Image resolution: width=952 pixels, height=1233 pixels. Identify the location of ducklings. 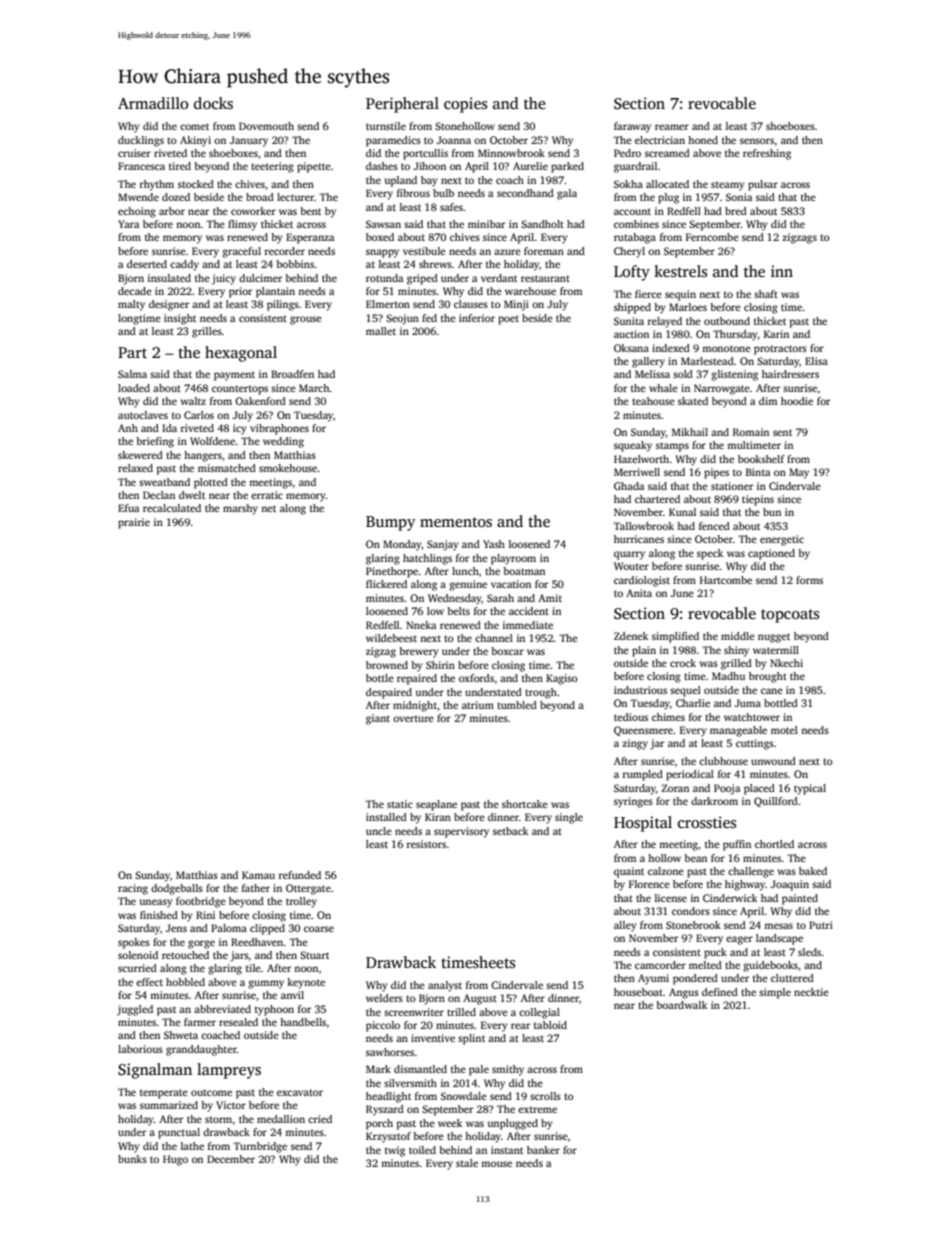
(141, 141).
